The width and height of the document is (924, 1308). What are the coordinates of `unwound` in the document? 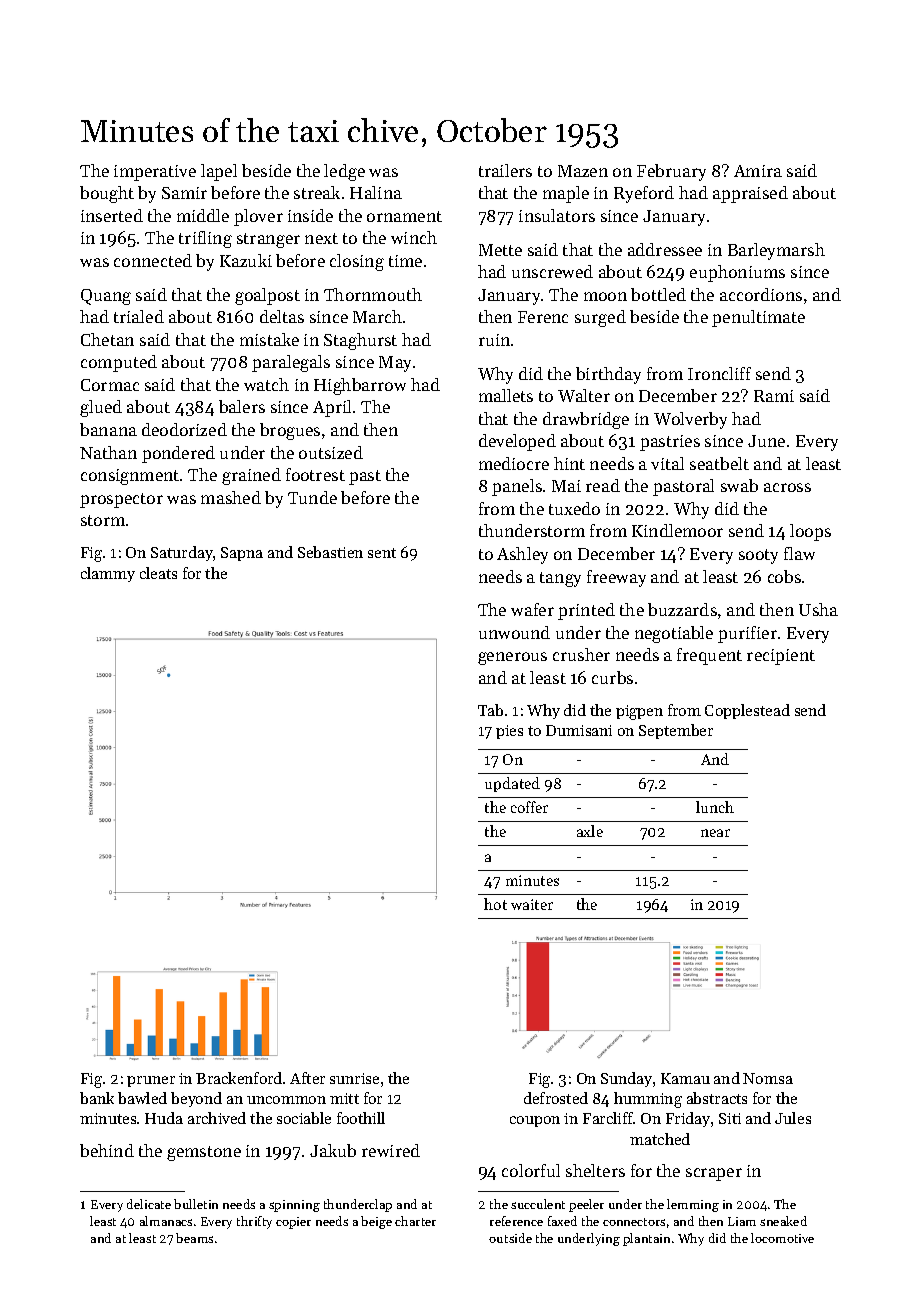 It's located at (514, 632).
